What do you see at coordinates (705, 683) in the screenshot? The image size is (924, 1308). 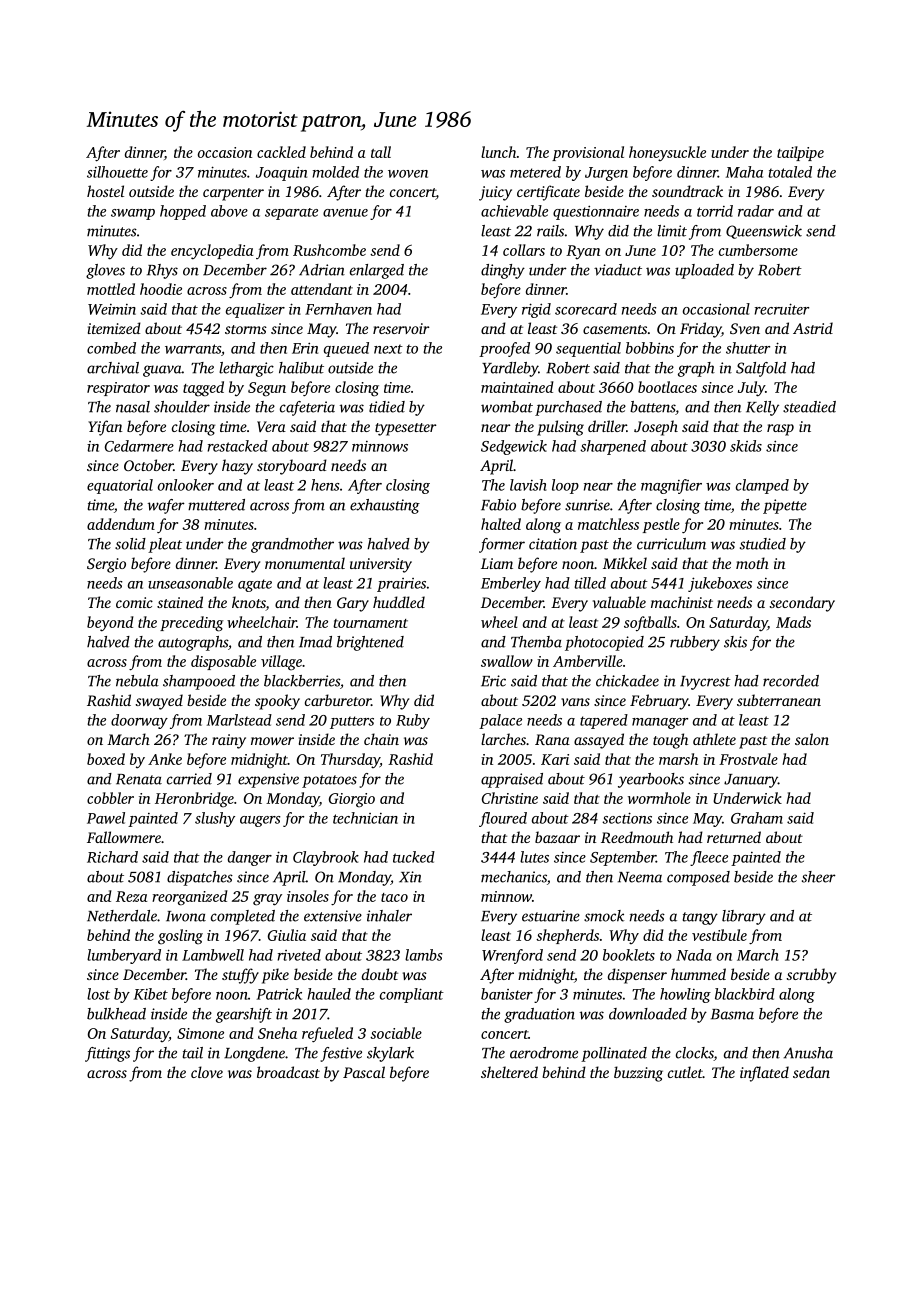 I see `Ivycrest` at bounding box center [705, 683].
